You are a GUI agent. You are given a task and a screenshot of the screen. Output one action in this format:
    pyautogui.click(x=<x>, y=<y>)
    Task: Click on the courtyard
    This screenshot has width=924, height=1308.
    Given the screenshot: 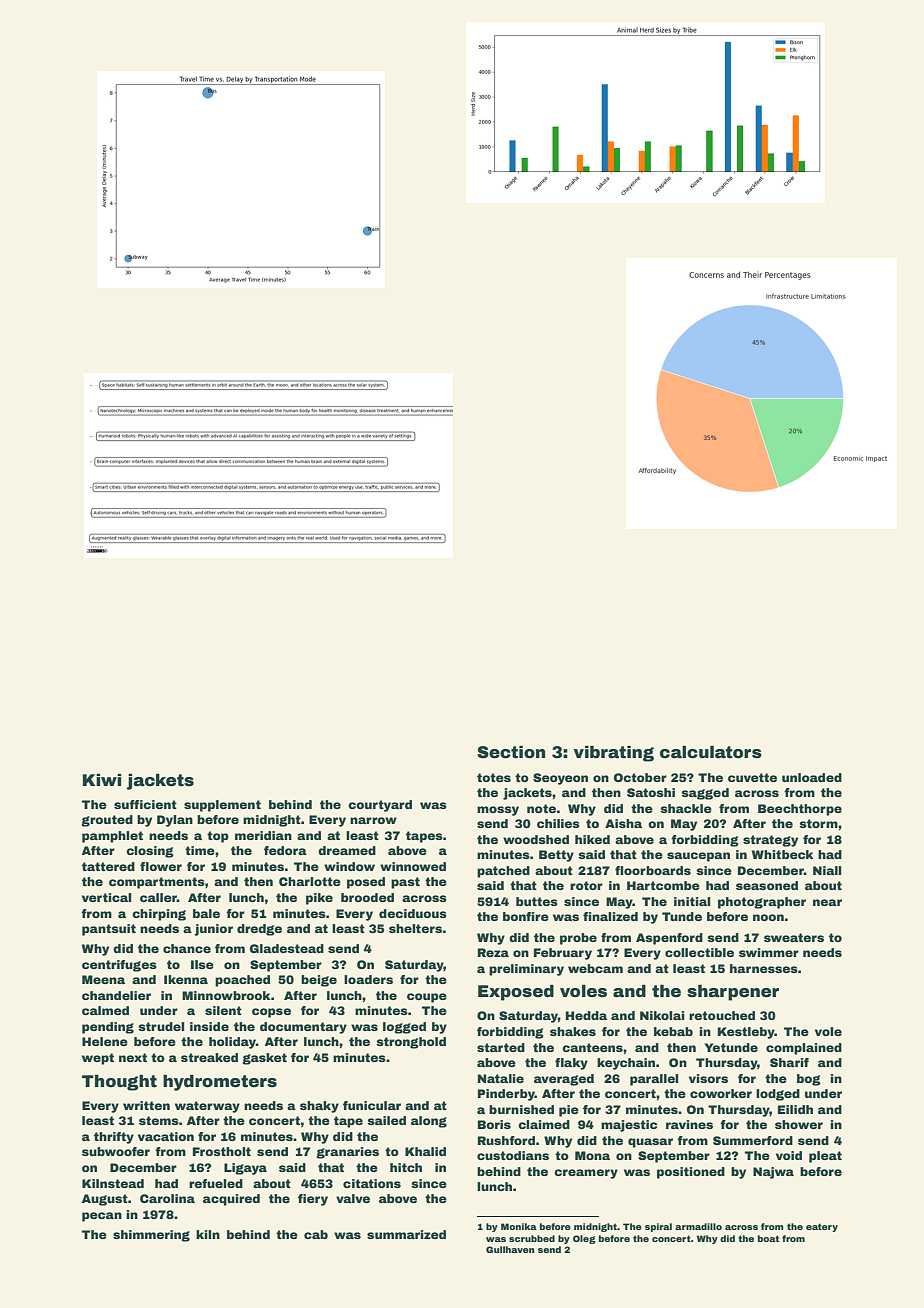 What is the action you would take?
    pyautogui.click(x=380, y=806)
